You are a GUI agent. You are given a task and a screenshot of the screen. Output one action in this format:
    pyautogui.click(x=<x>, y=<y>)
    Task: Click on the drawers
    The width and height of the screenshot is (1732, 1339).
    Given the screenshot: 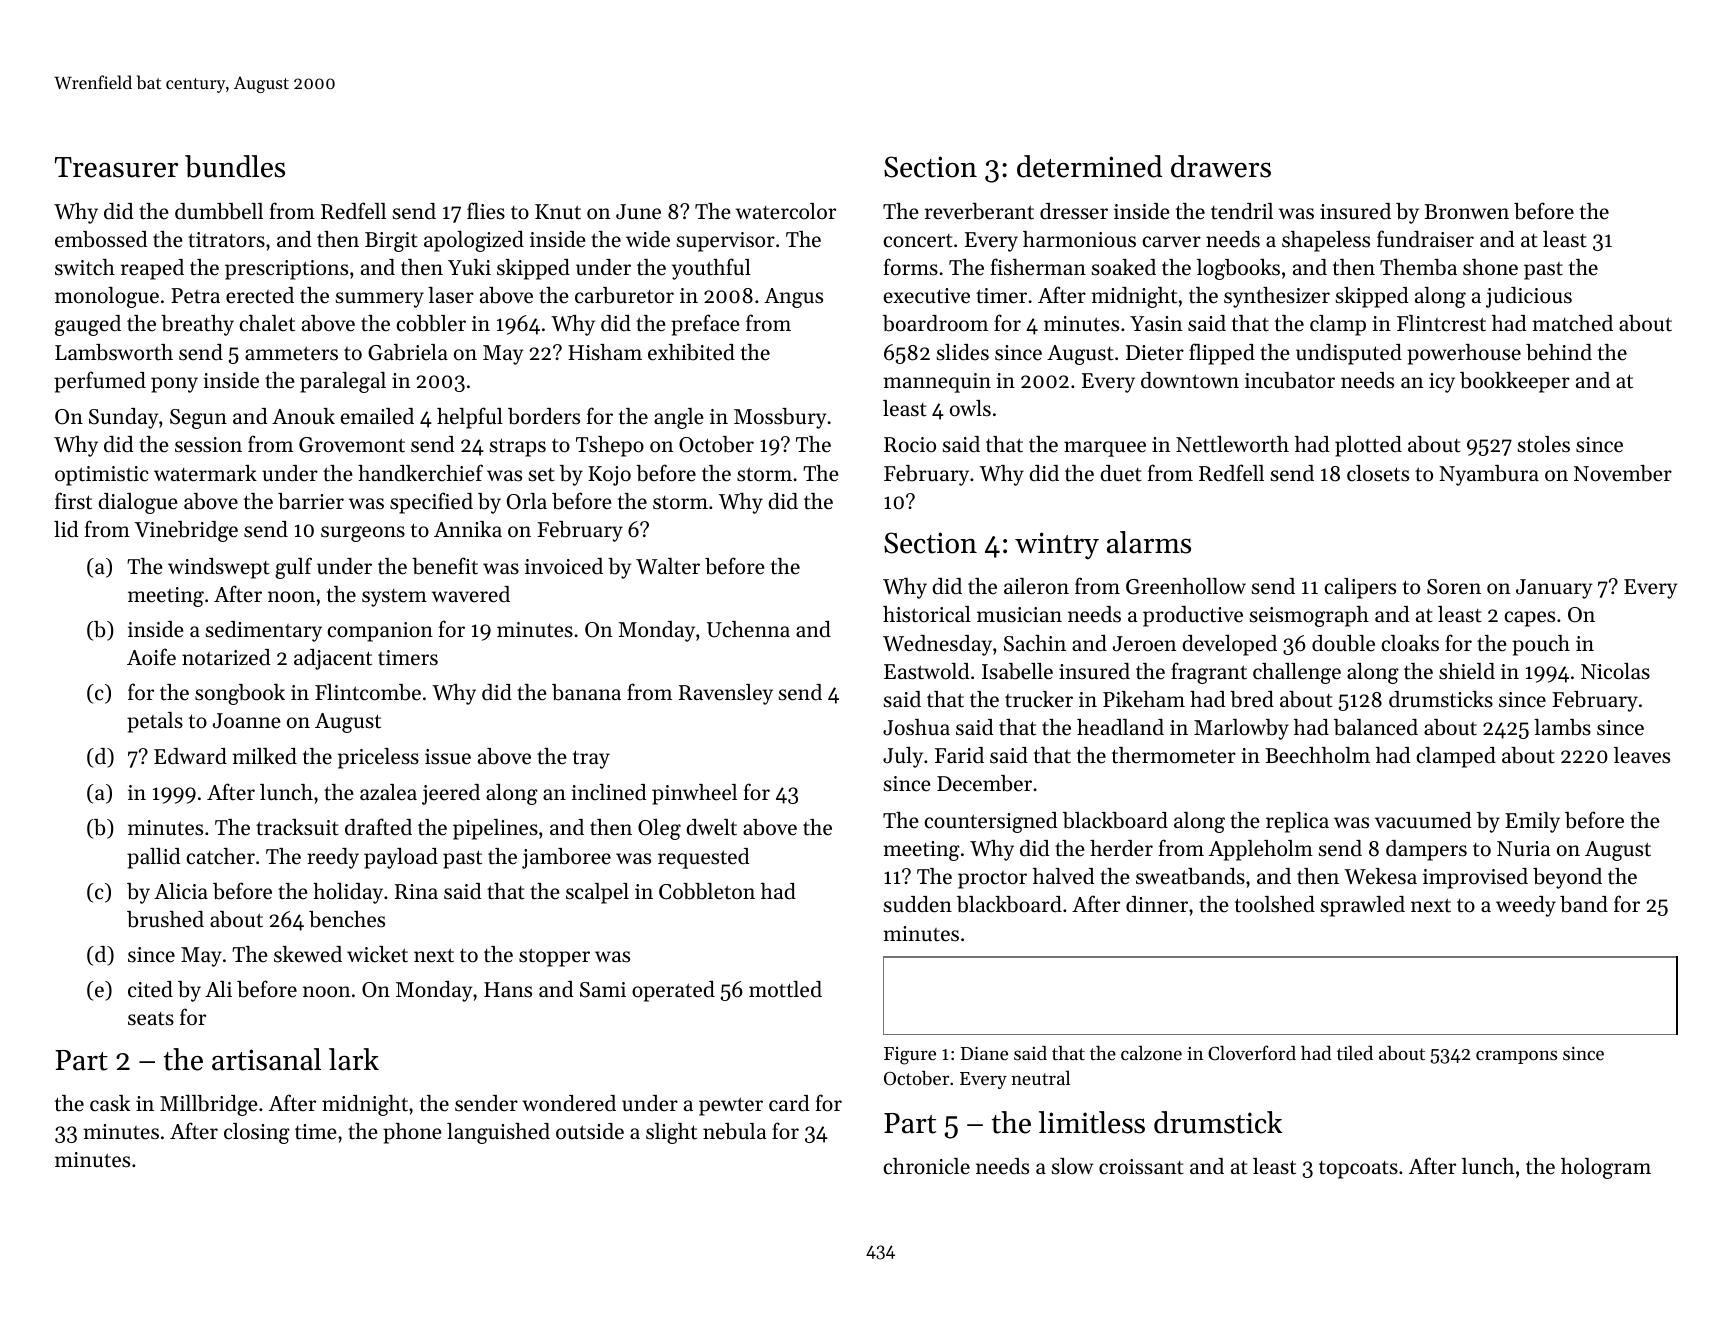 What is the action you would take?
    pyautogui.click(x=1221, y=166)
